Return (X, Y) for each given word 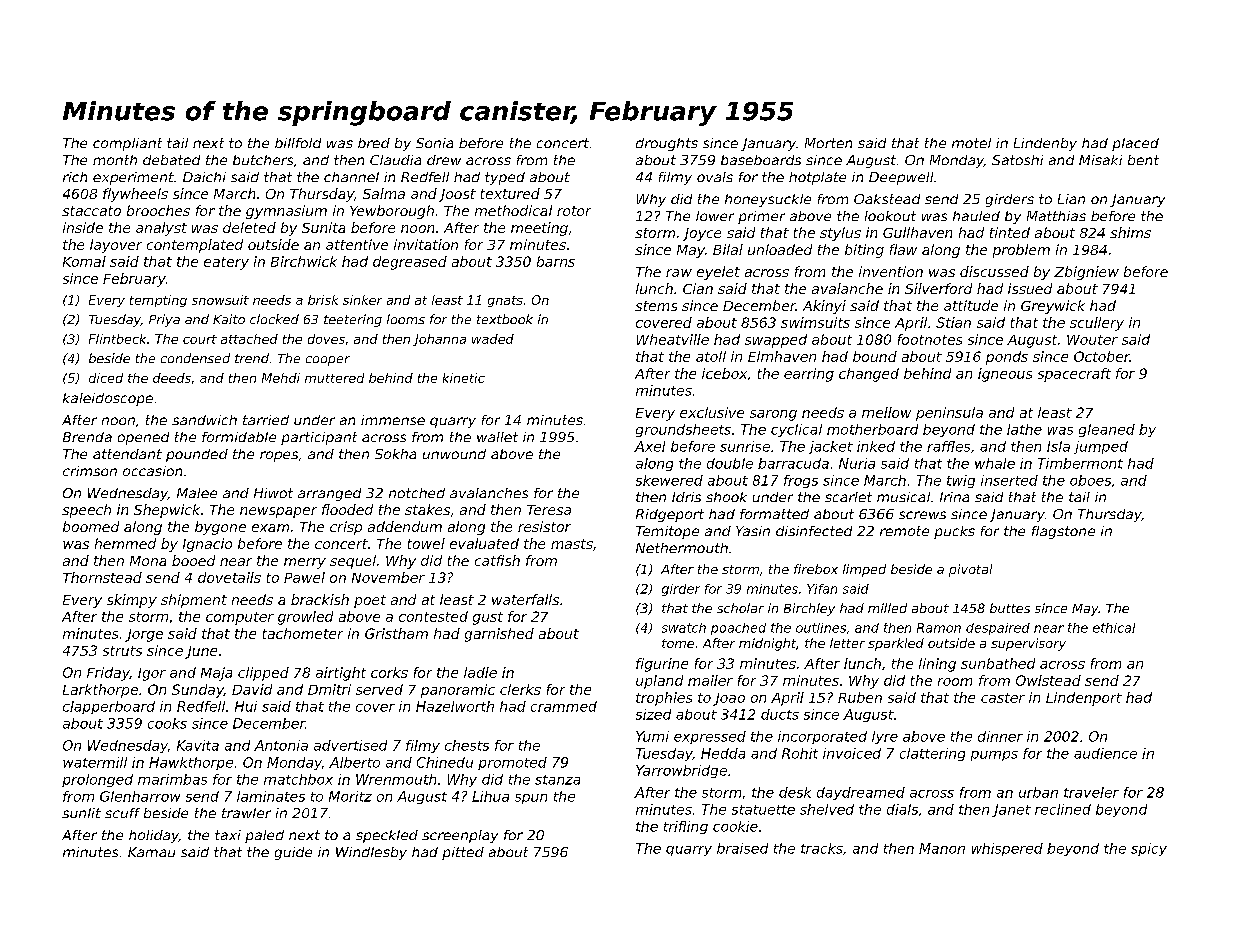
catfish (497, 560)
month (115, 160)
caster (1003, 698)
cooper (328, 361)
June (201, 652)
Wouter (1092, 340)
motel (971, 143)
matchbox (298, 779)
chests (467, 745)
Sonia (434, 143)
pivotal (970, 570)
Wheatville (673, 339)
